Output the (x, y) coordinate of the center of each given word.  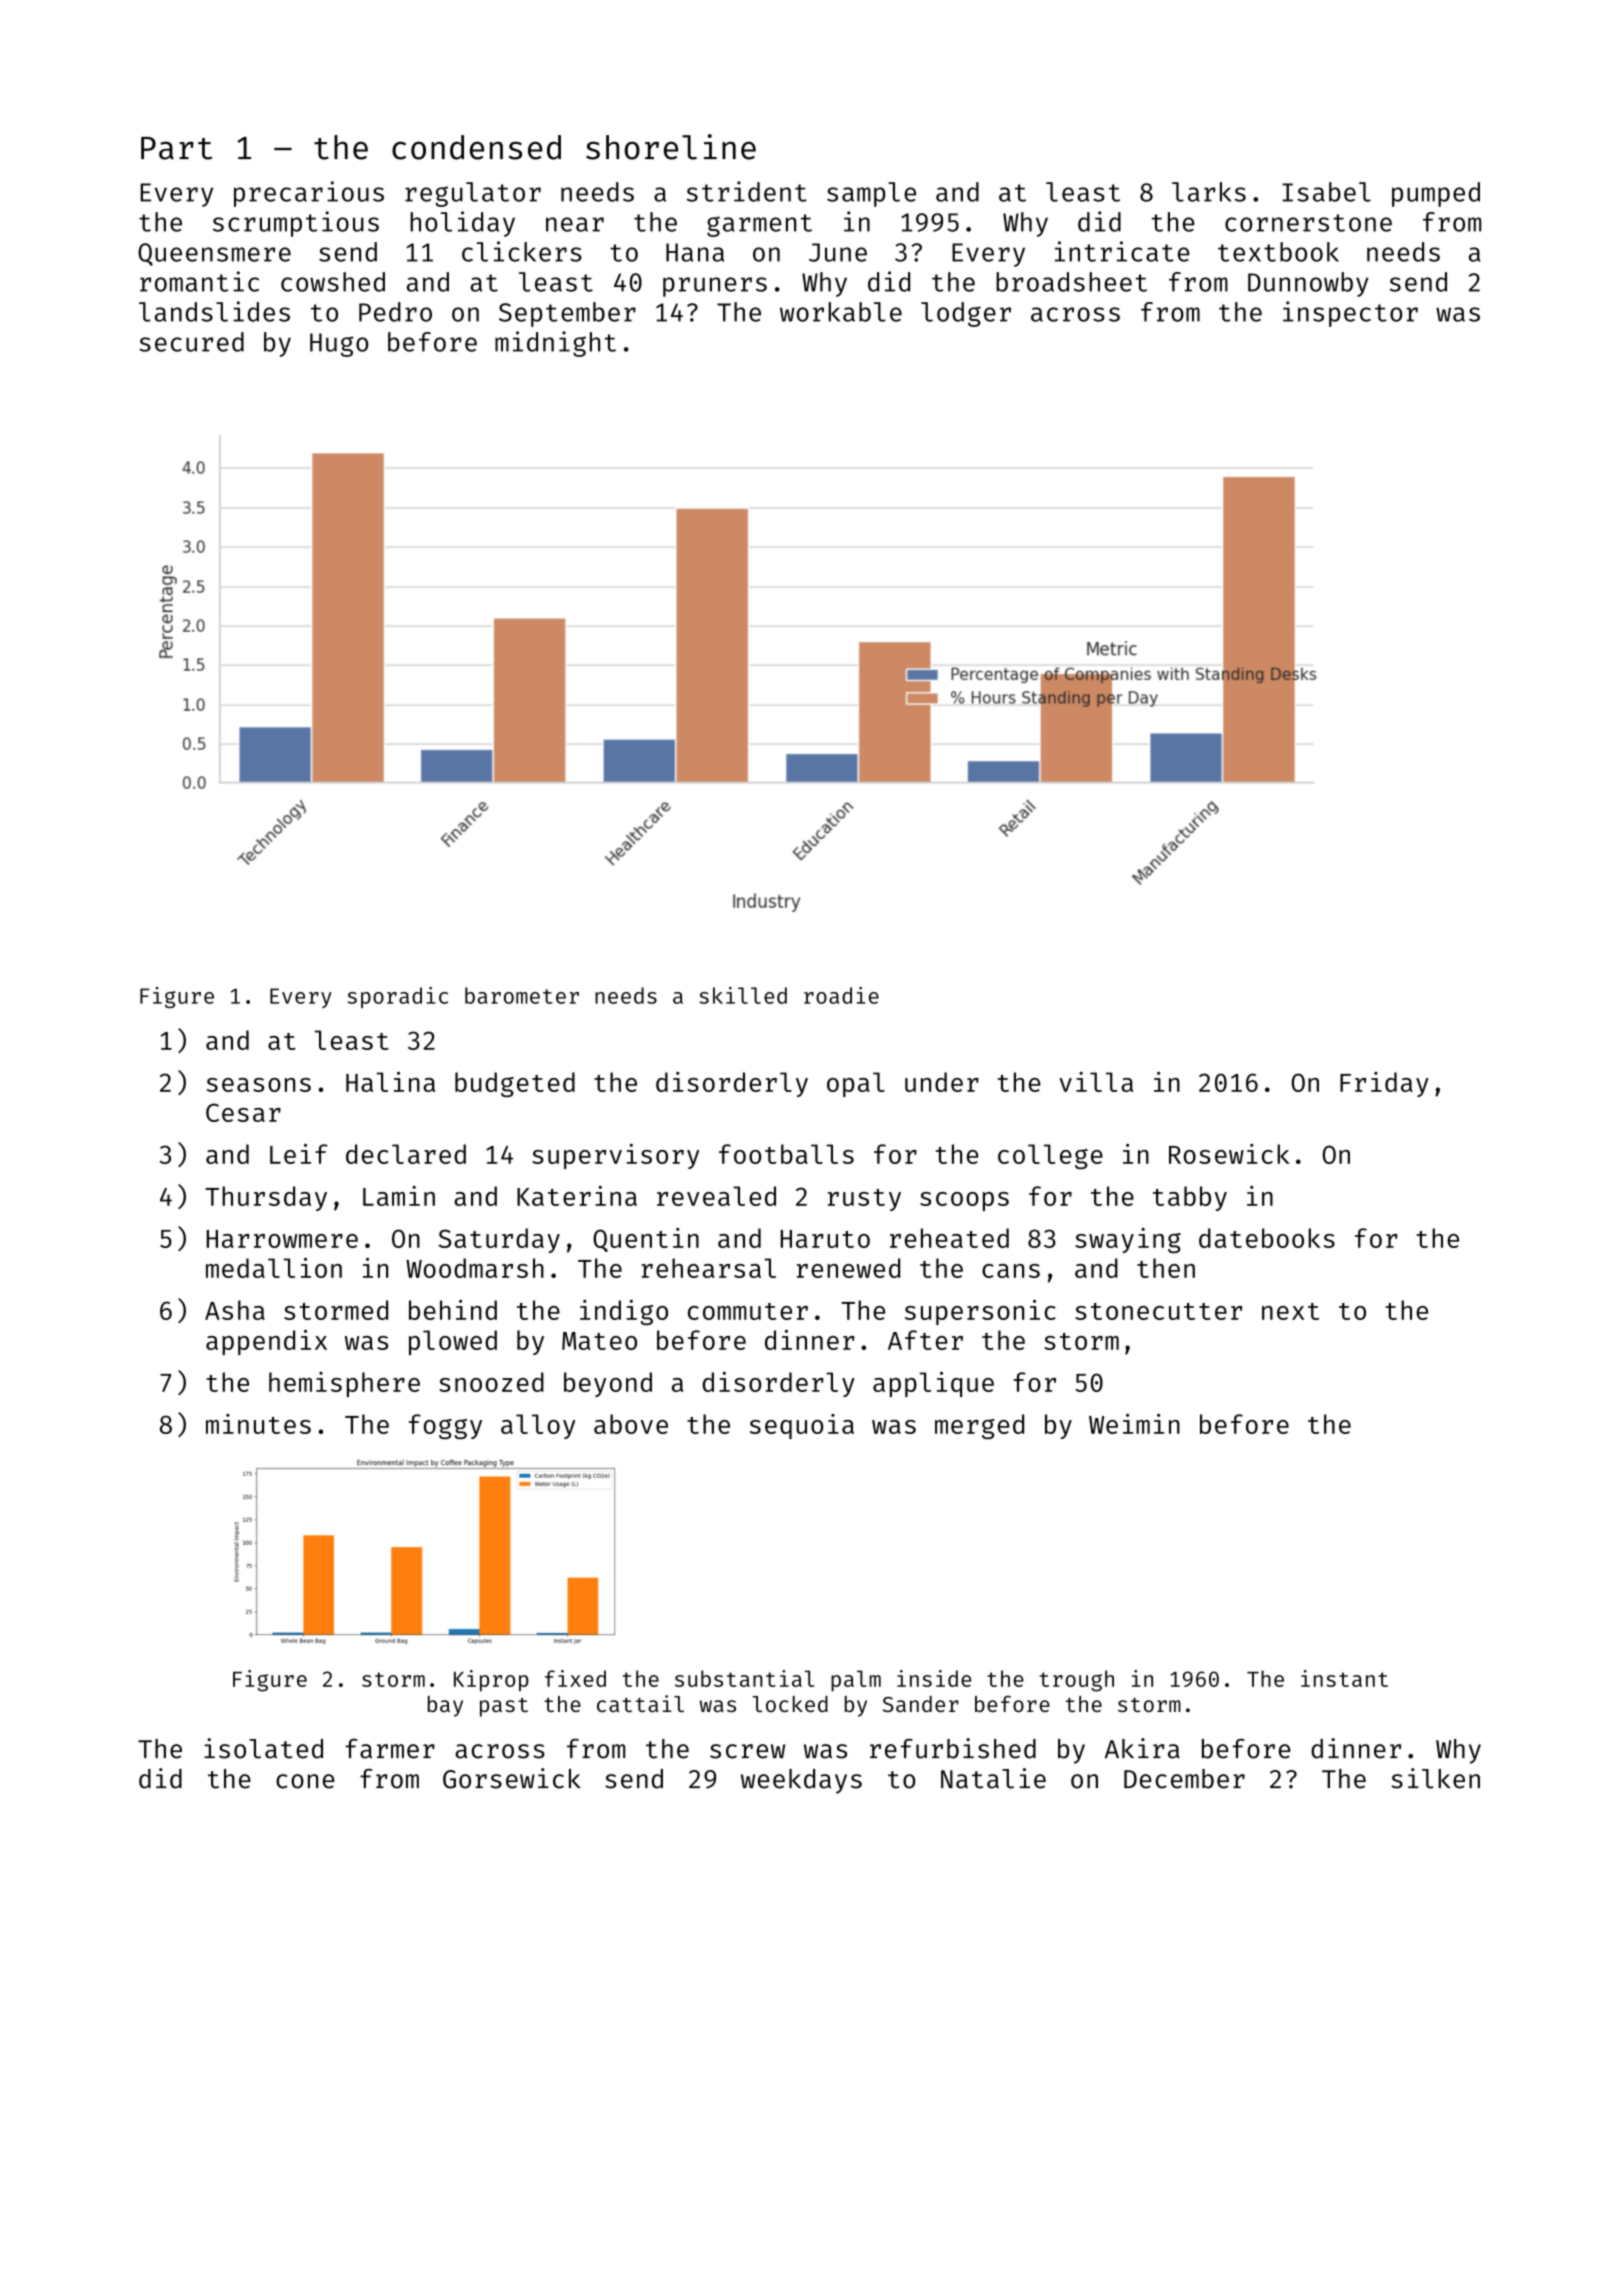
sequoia (802, 1426)
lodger (966, 314)
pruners (715, 287)
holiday (462, 224)
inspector (1350, 314)
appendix (266, 1342)
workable (841, 312)
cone (305, 1781)
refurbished (953, 1748)
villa (1096, 1082)
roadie (841, 995)
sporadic (398, 997)
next (1290, 1311)
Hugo (339, 345)
